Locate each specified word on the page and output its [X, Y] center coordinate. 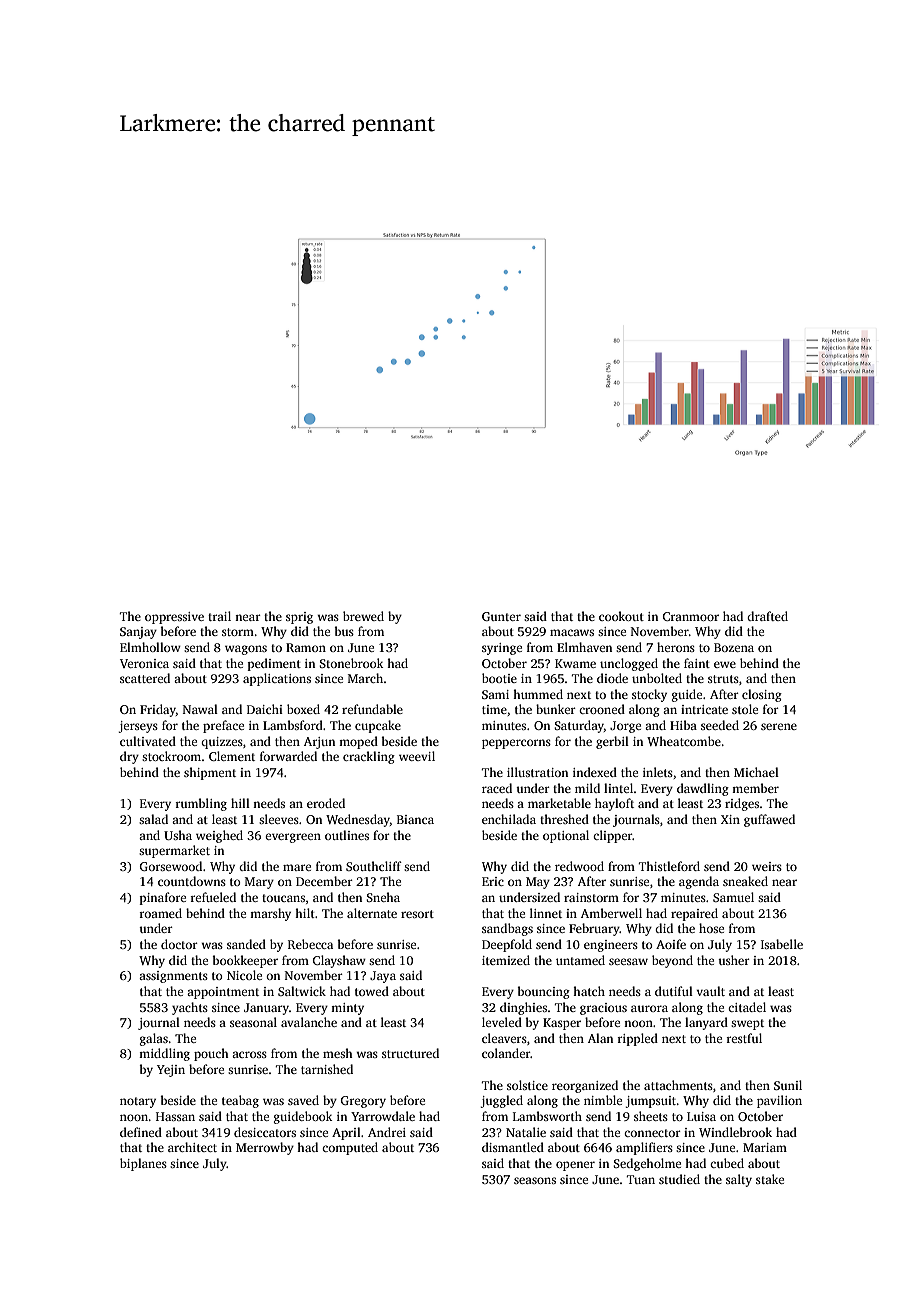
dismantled [513, 1147]
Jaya [383, 977]
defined [141, 1132]
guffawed [769, 820]
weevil [417, 756]
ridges [742, 804]
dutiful [674, 991]
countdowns [192, 881]
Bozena [734, 647]
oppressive [174, 618]
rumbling [201, 804]
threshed [564, 819]
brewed [363, 616]
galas [154, 1039]
